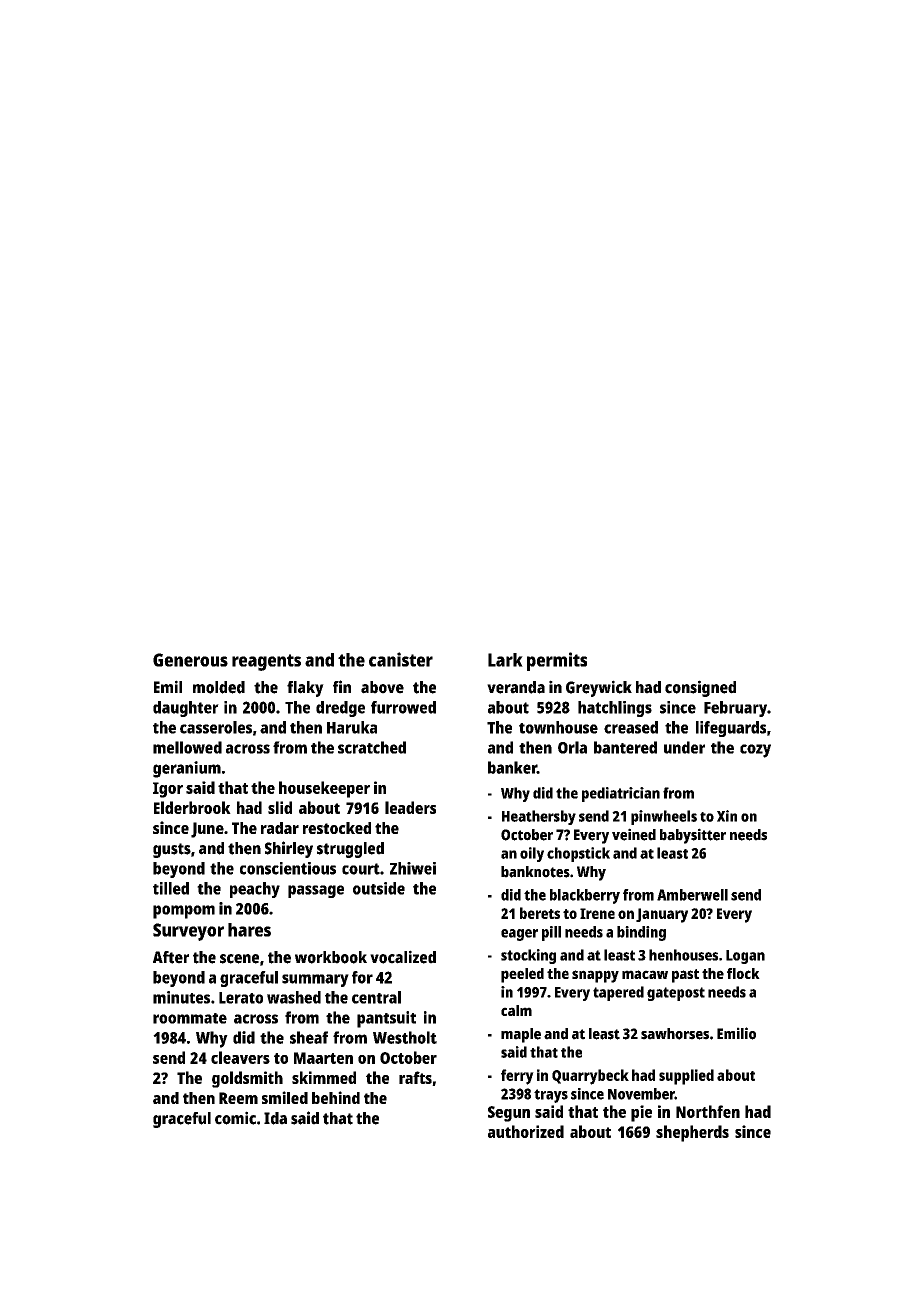 Image resolution: width=924 pixels, height=1311 pixels. Describe the element at coordinates (516, 687) in the screenshot. I see `veranda` at that location.
